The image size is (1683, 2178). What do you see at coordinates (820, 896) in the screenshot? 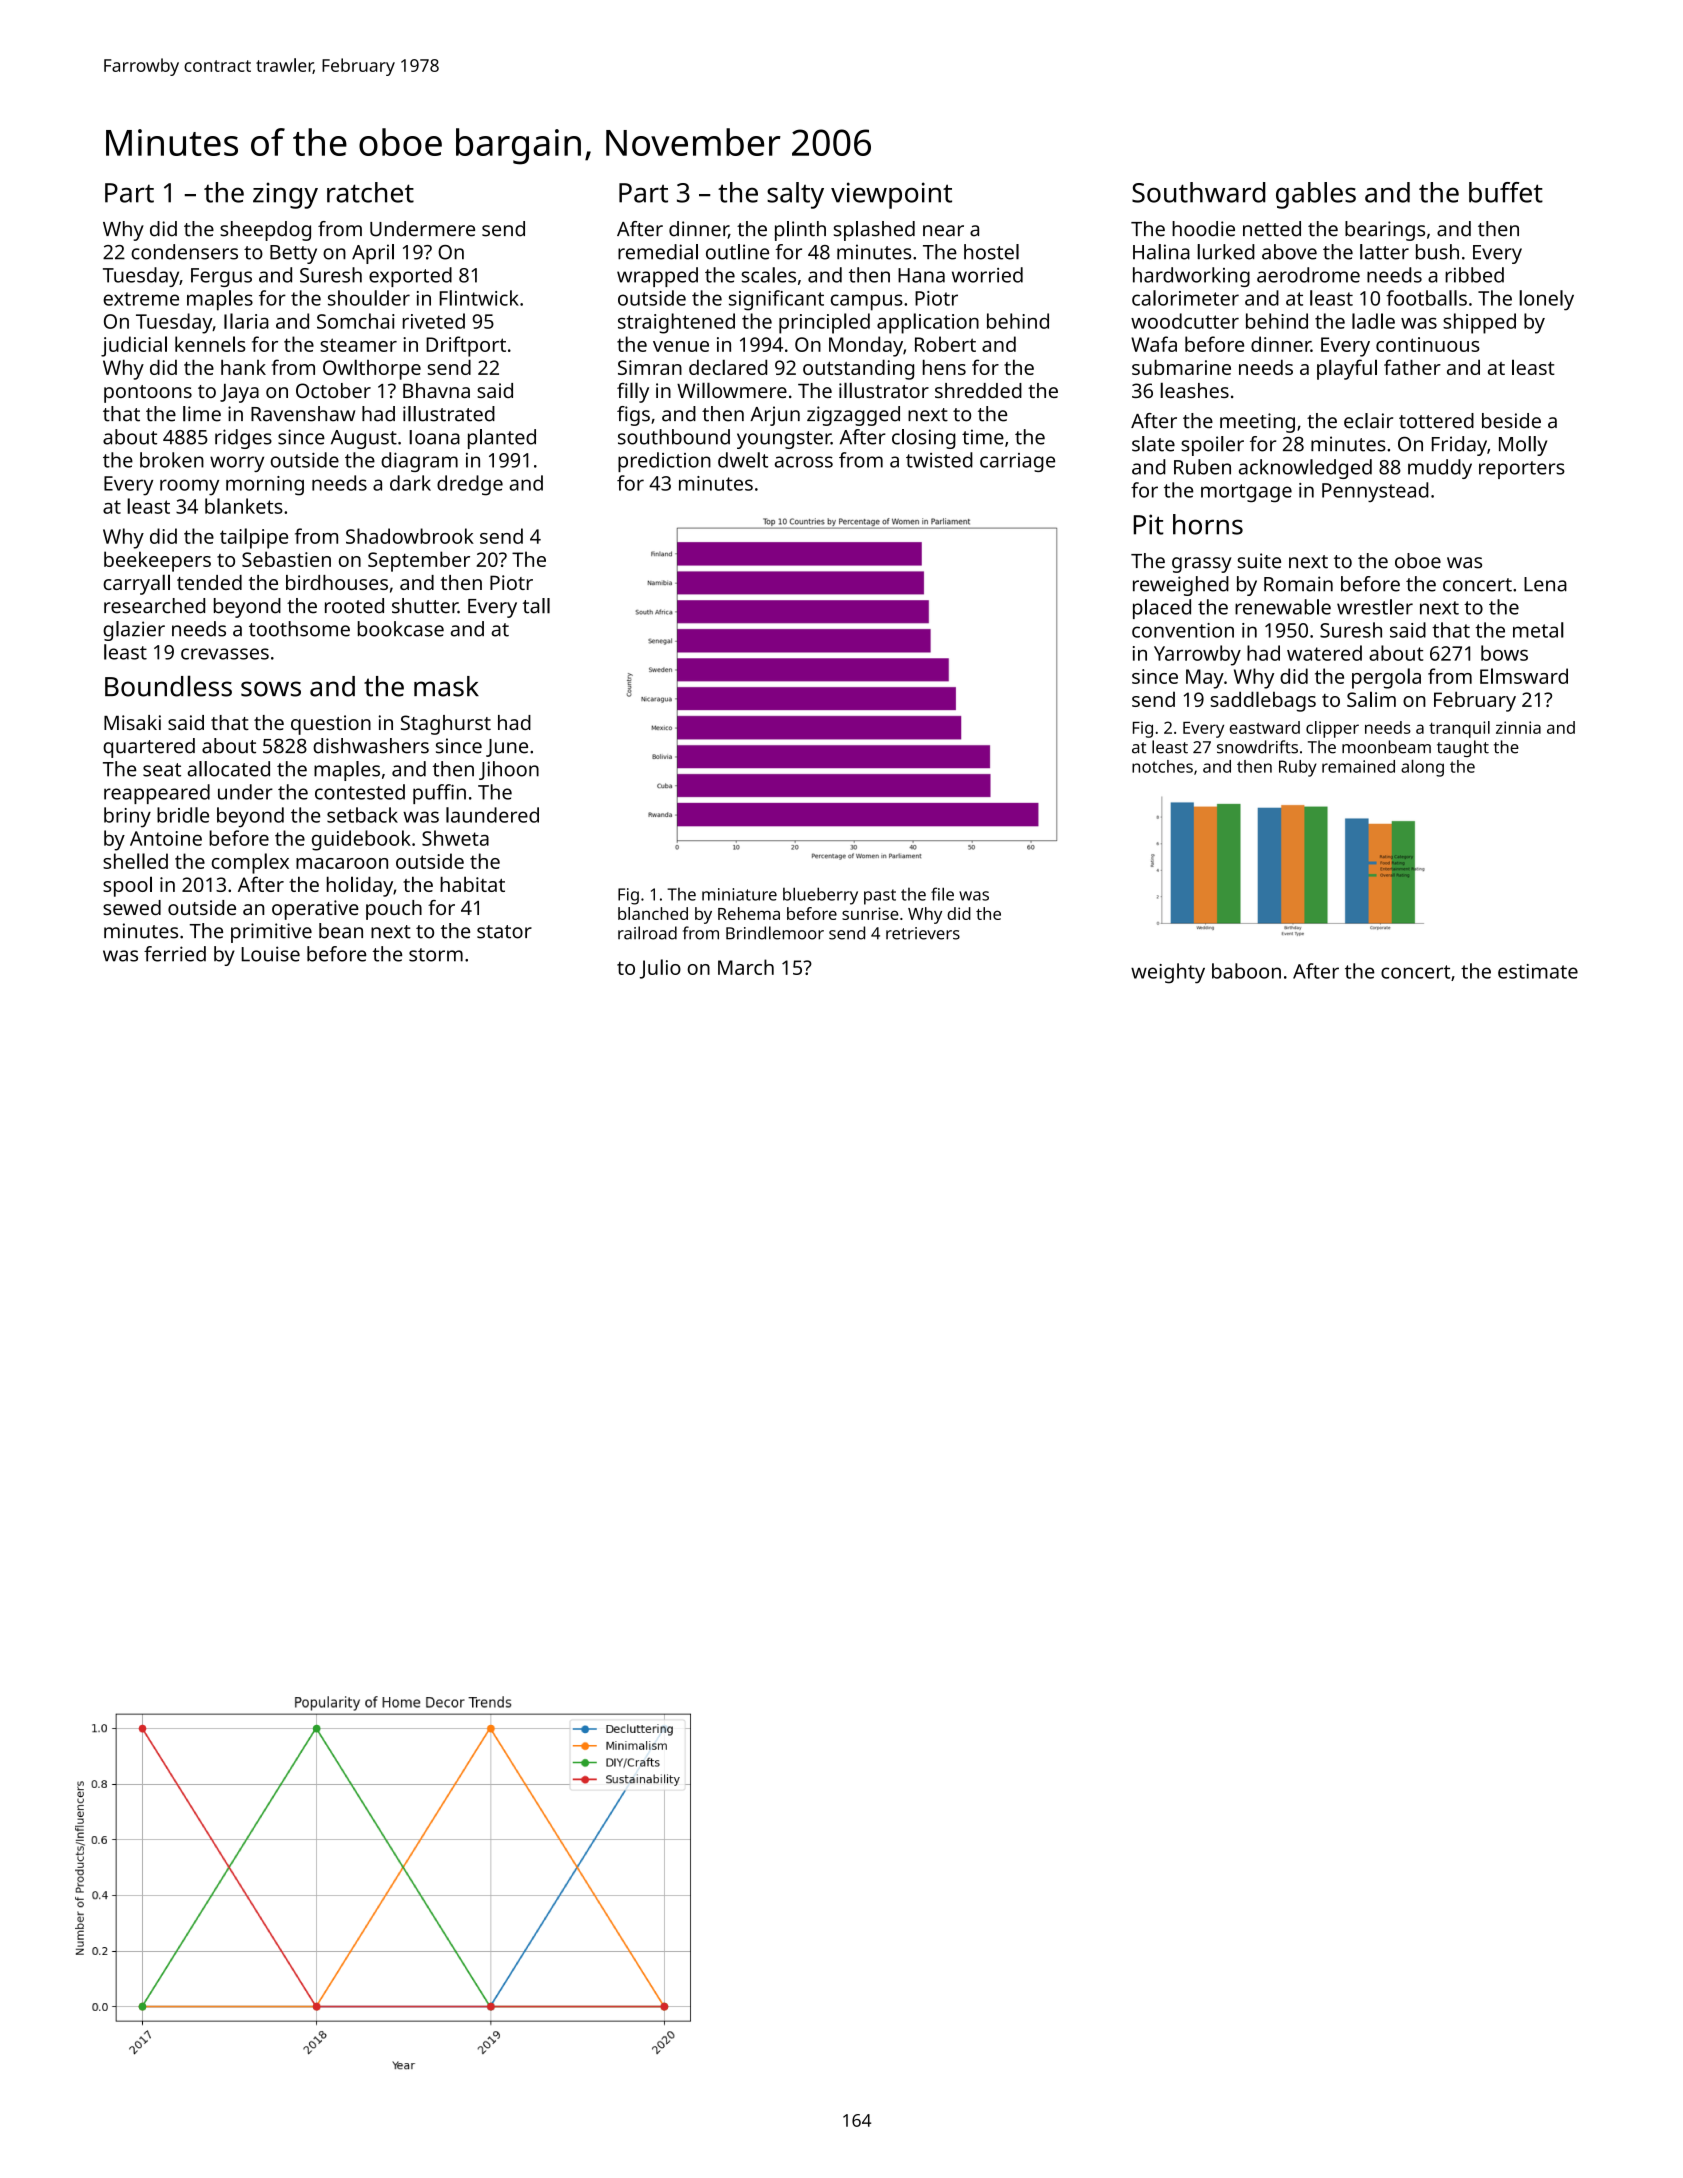
I see `blueberry` at bounding box center [820, 896].
